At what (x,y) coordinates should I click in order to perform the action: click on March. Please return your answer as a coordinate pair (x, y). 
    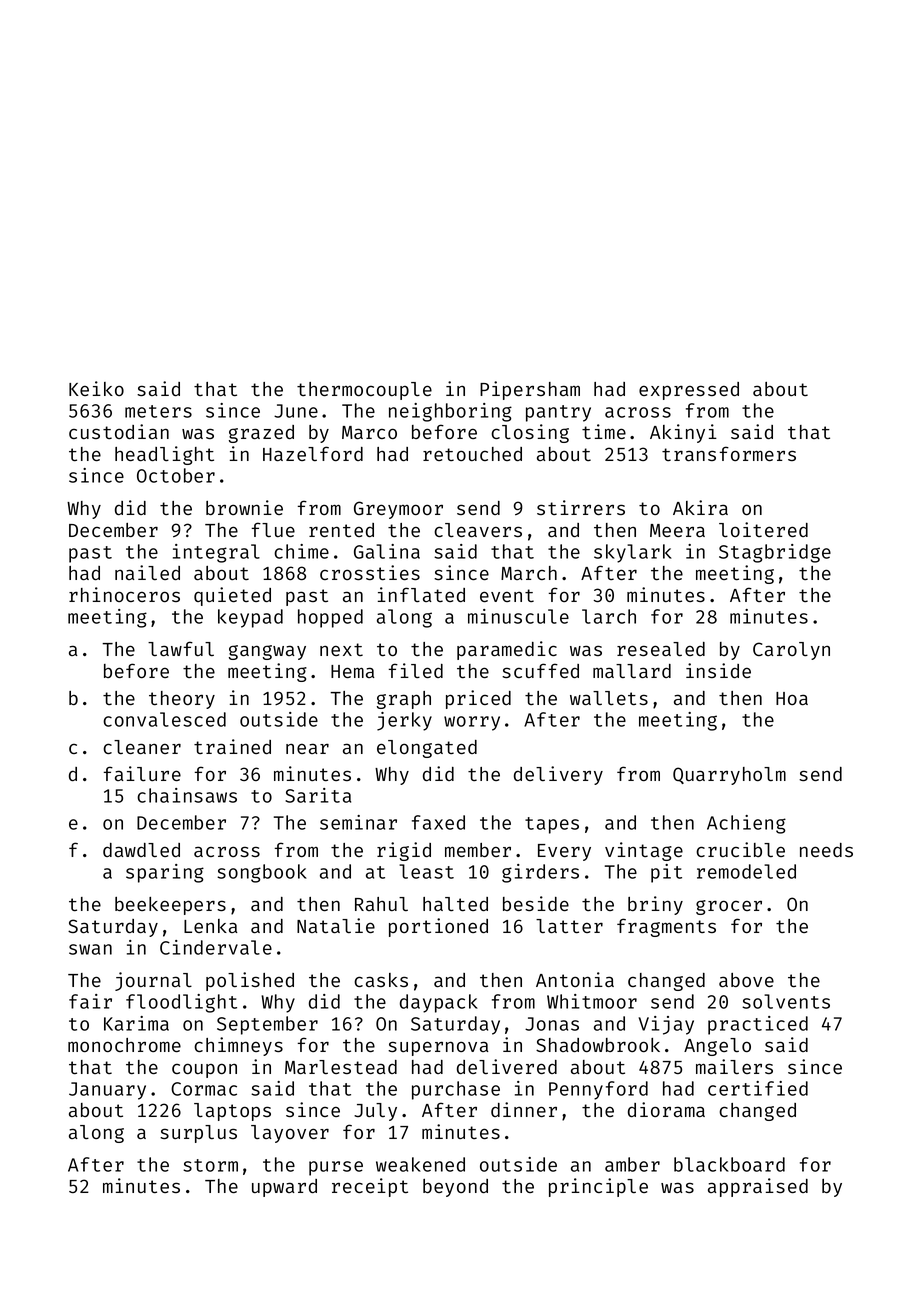
    Looking at the image, I should click on (529, 573).
